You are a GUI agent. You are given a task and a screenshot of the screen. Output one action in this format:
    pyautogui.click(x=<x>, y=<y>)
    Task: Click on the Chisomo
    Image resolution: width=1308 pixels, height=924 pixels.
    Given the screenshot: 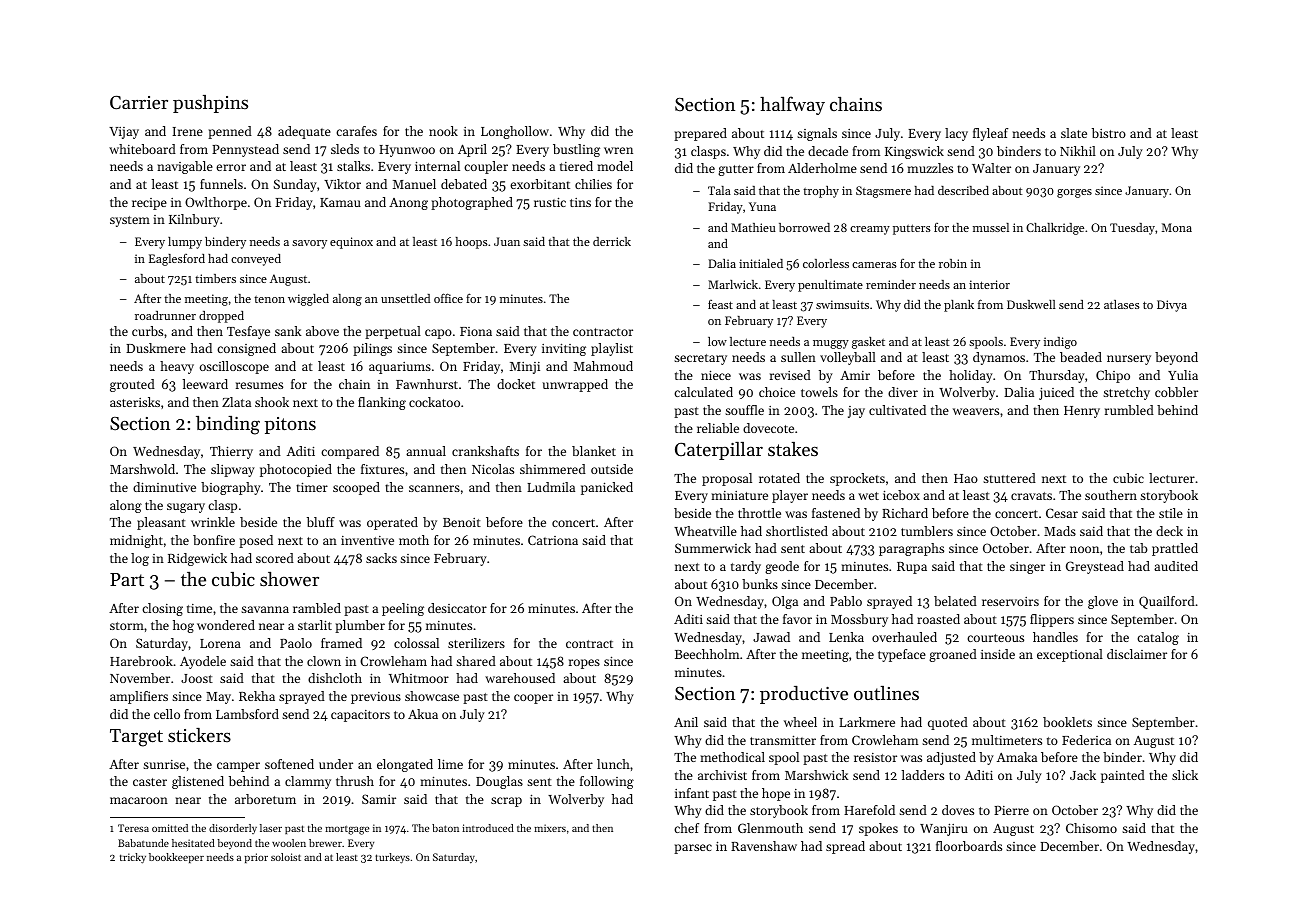 What is the action you would take?
    pyautogui.click(x=1091, y=828)
